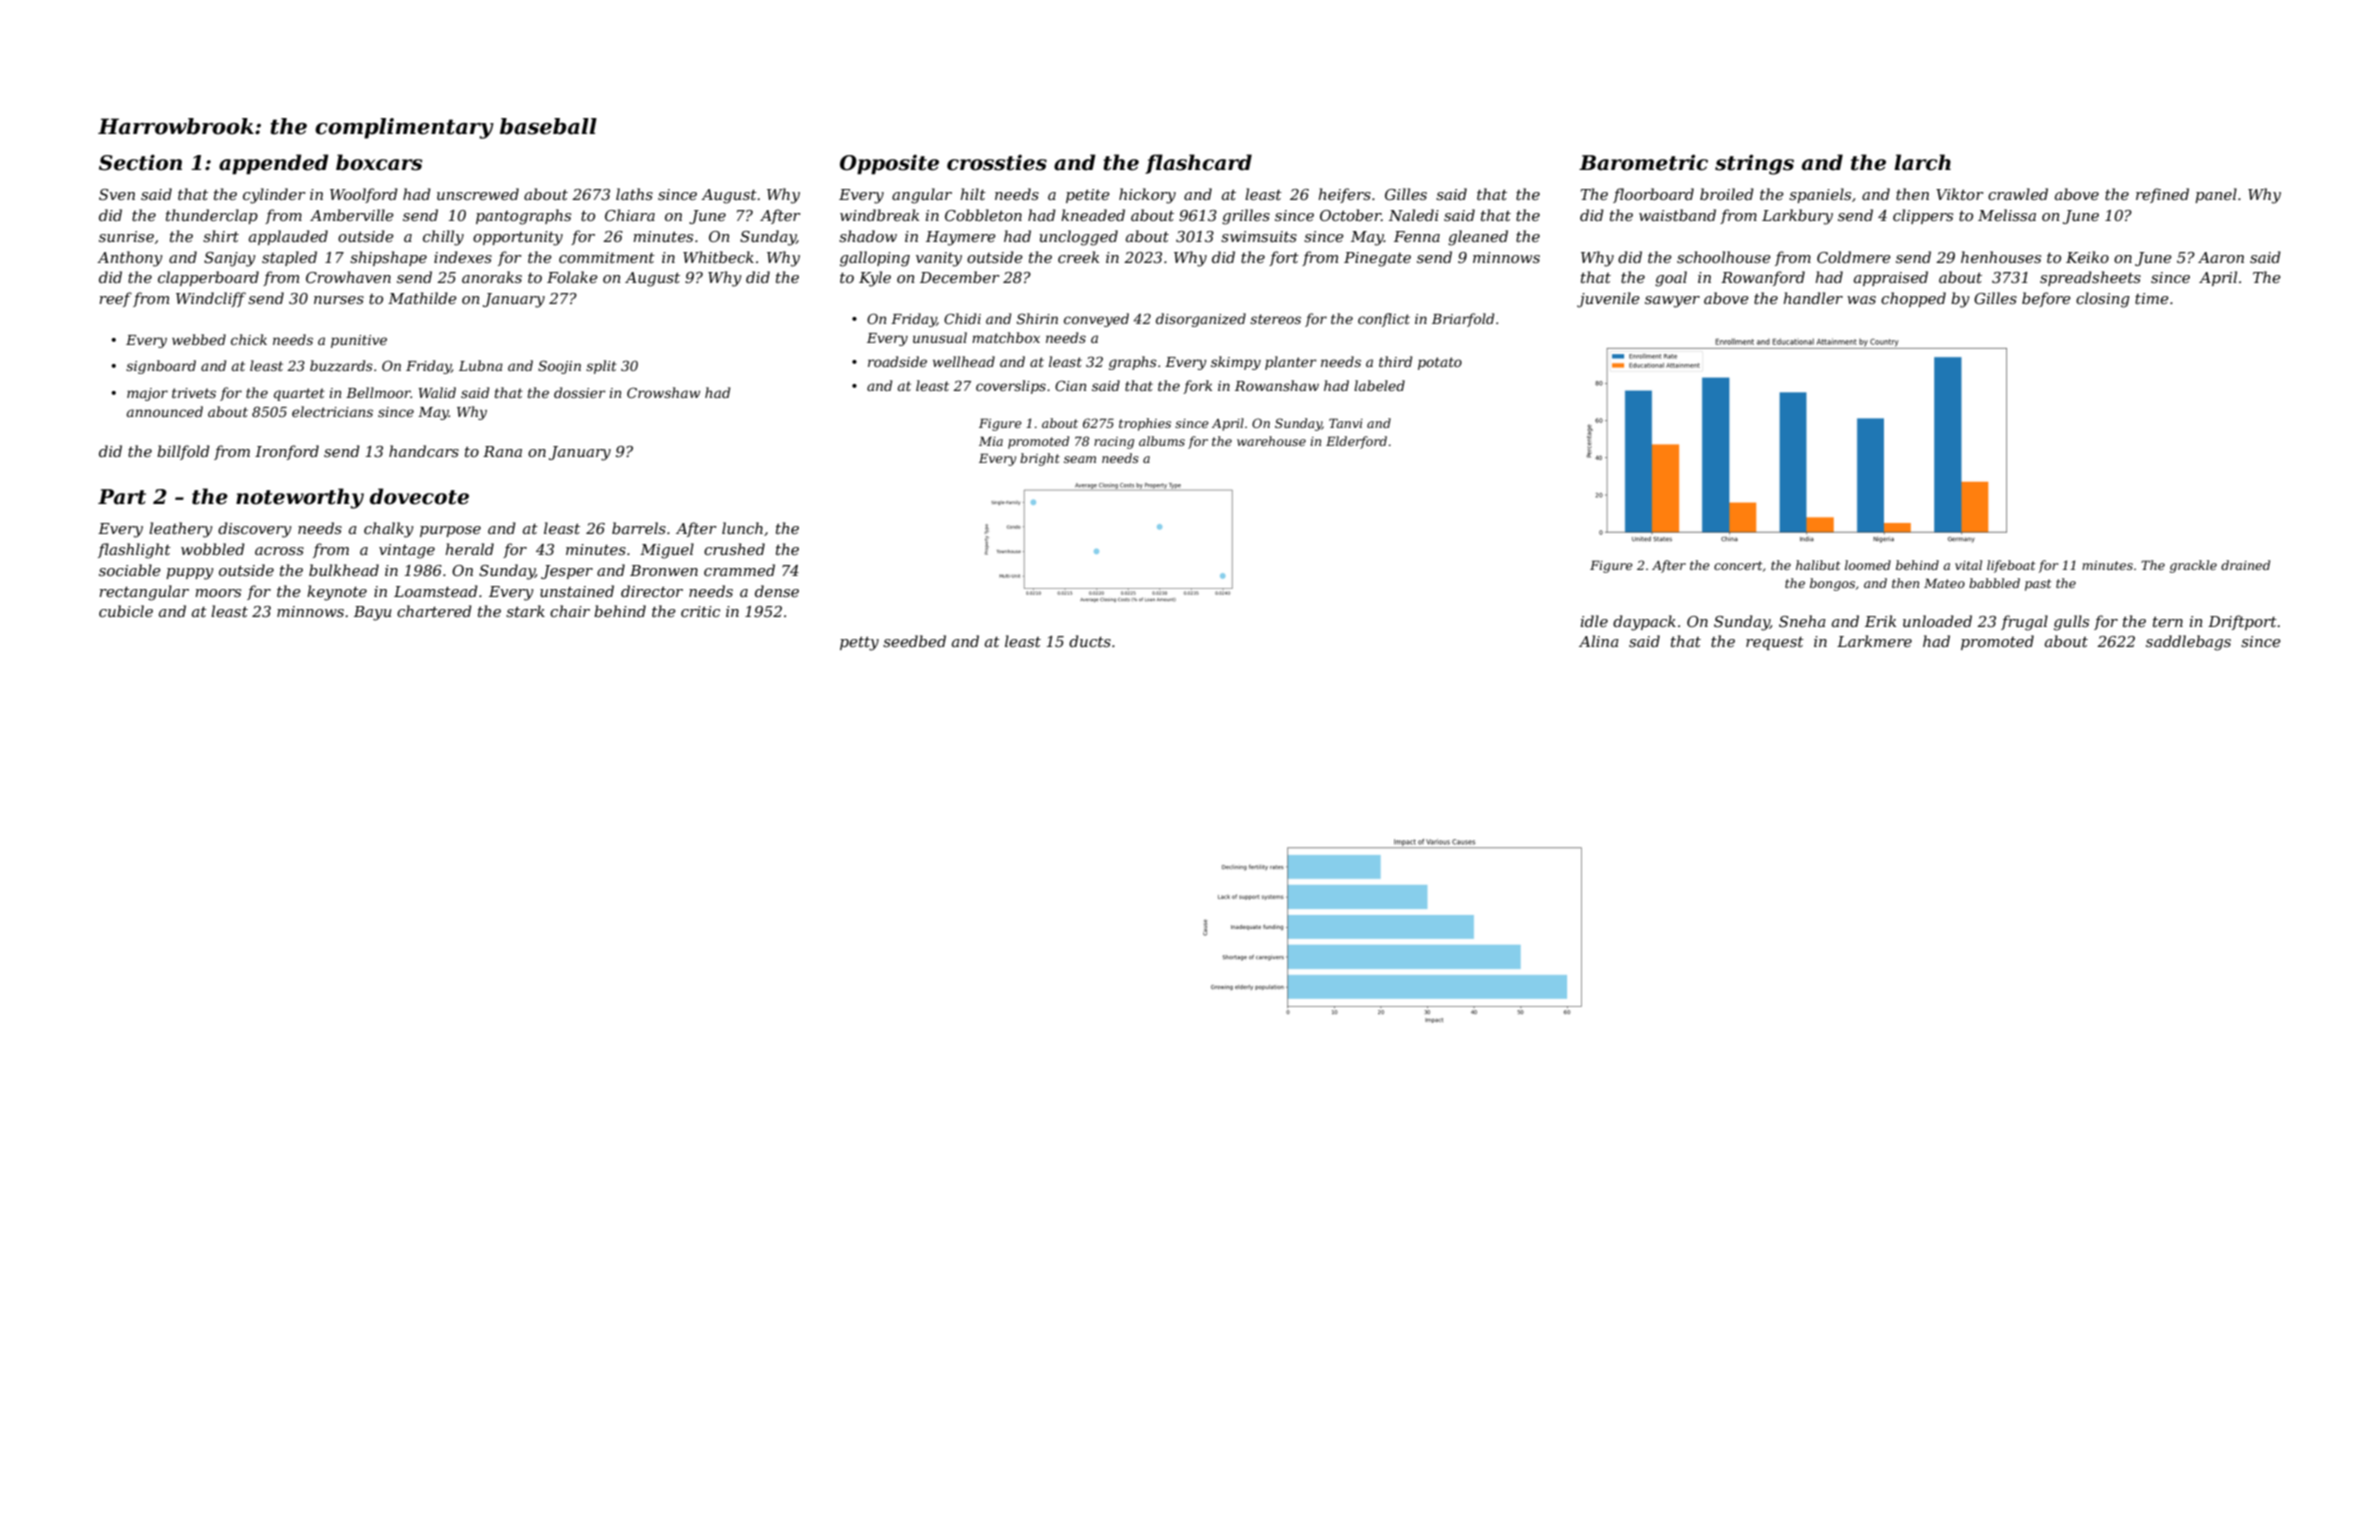 This screenshot has width=2380, height=1540. Describe the element at coordinates (889, 164) in the screenshot. I see `Opposite` at that location.
